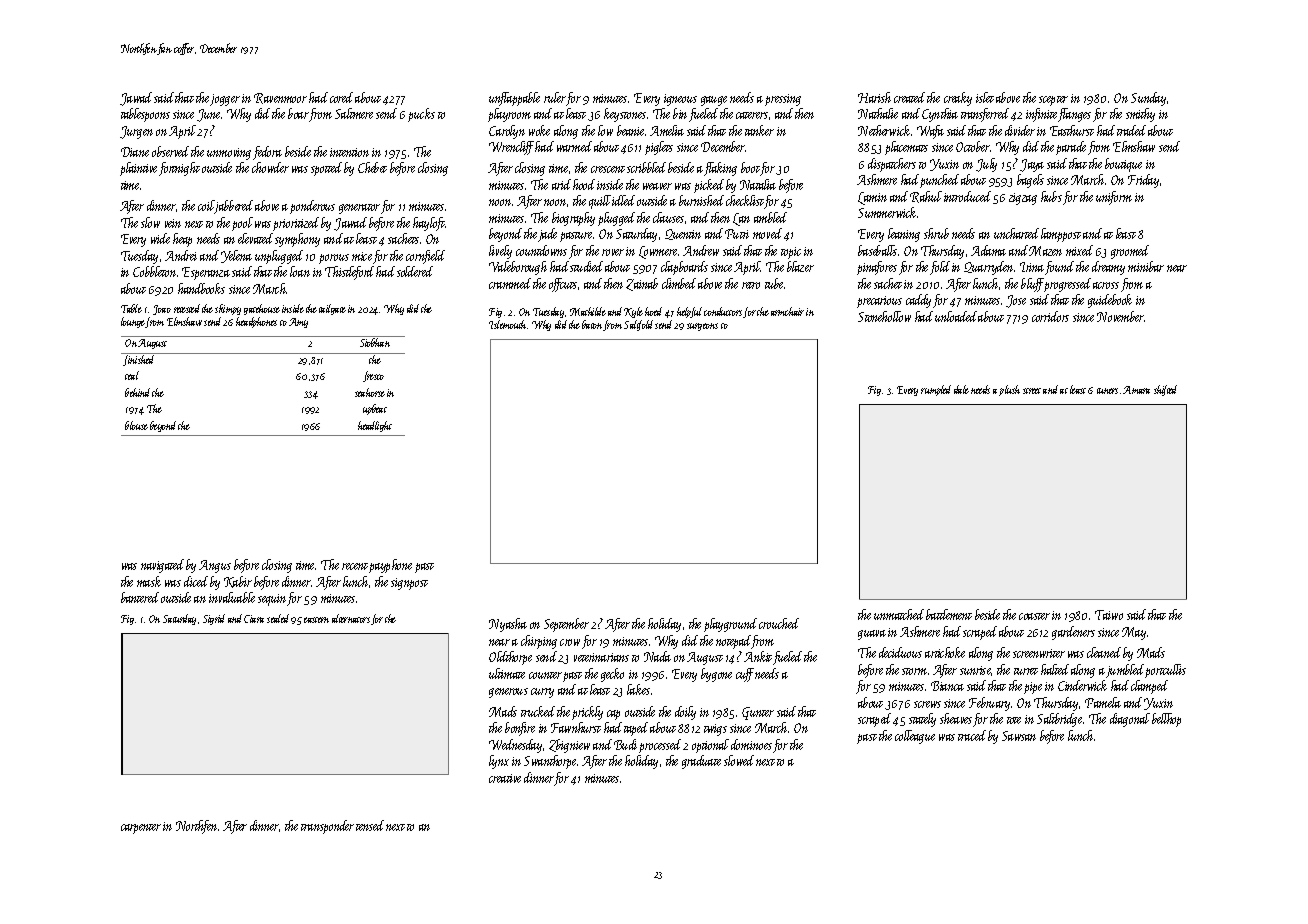 This screenshot has width=1308, height=924. I want to click on sequin, so click(272, 600).
